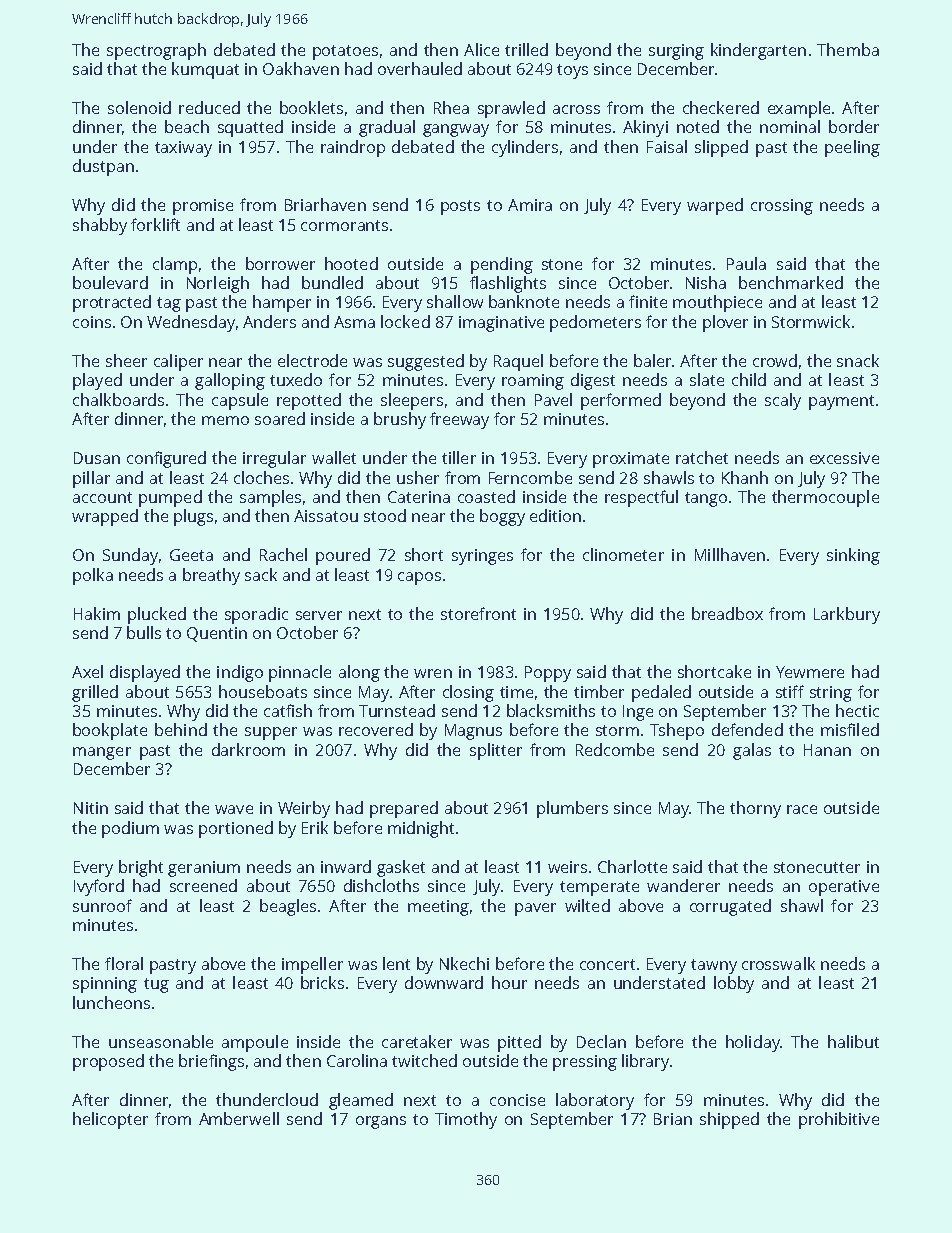 This screenshot has height=1233, width=952. Describe the element at coordinates (381, 1122) in the screenshot. I see `organs` at that location.
